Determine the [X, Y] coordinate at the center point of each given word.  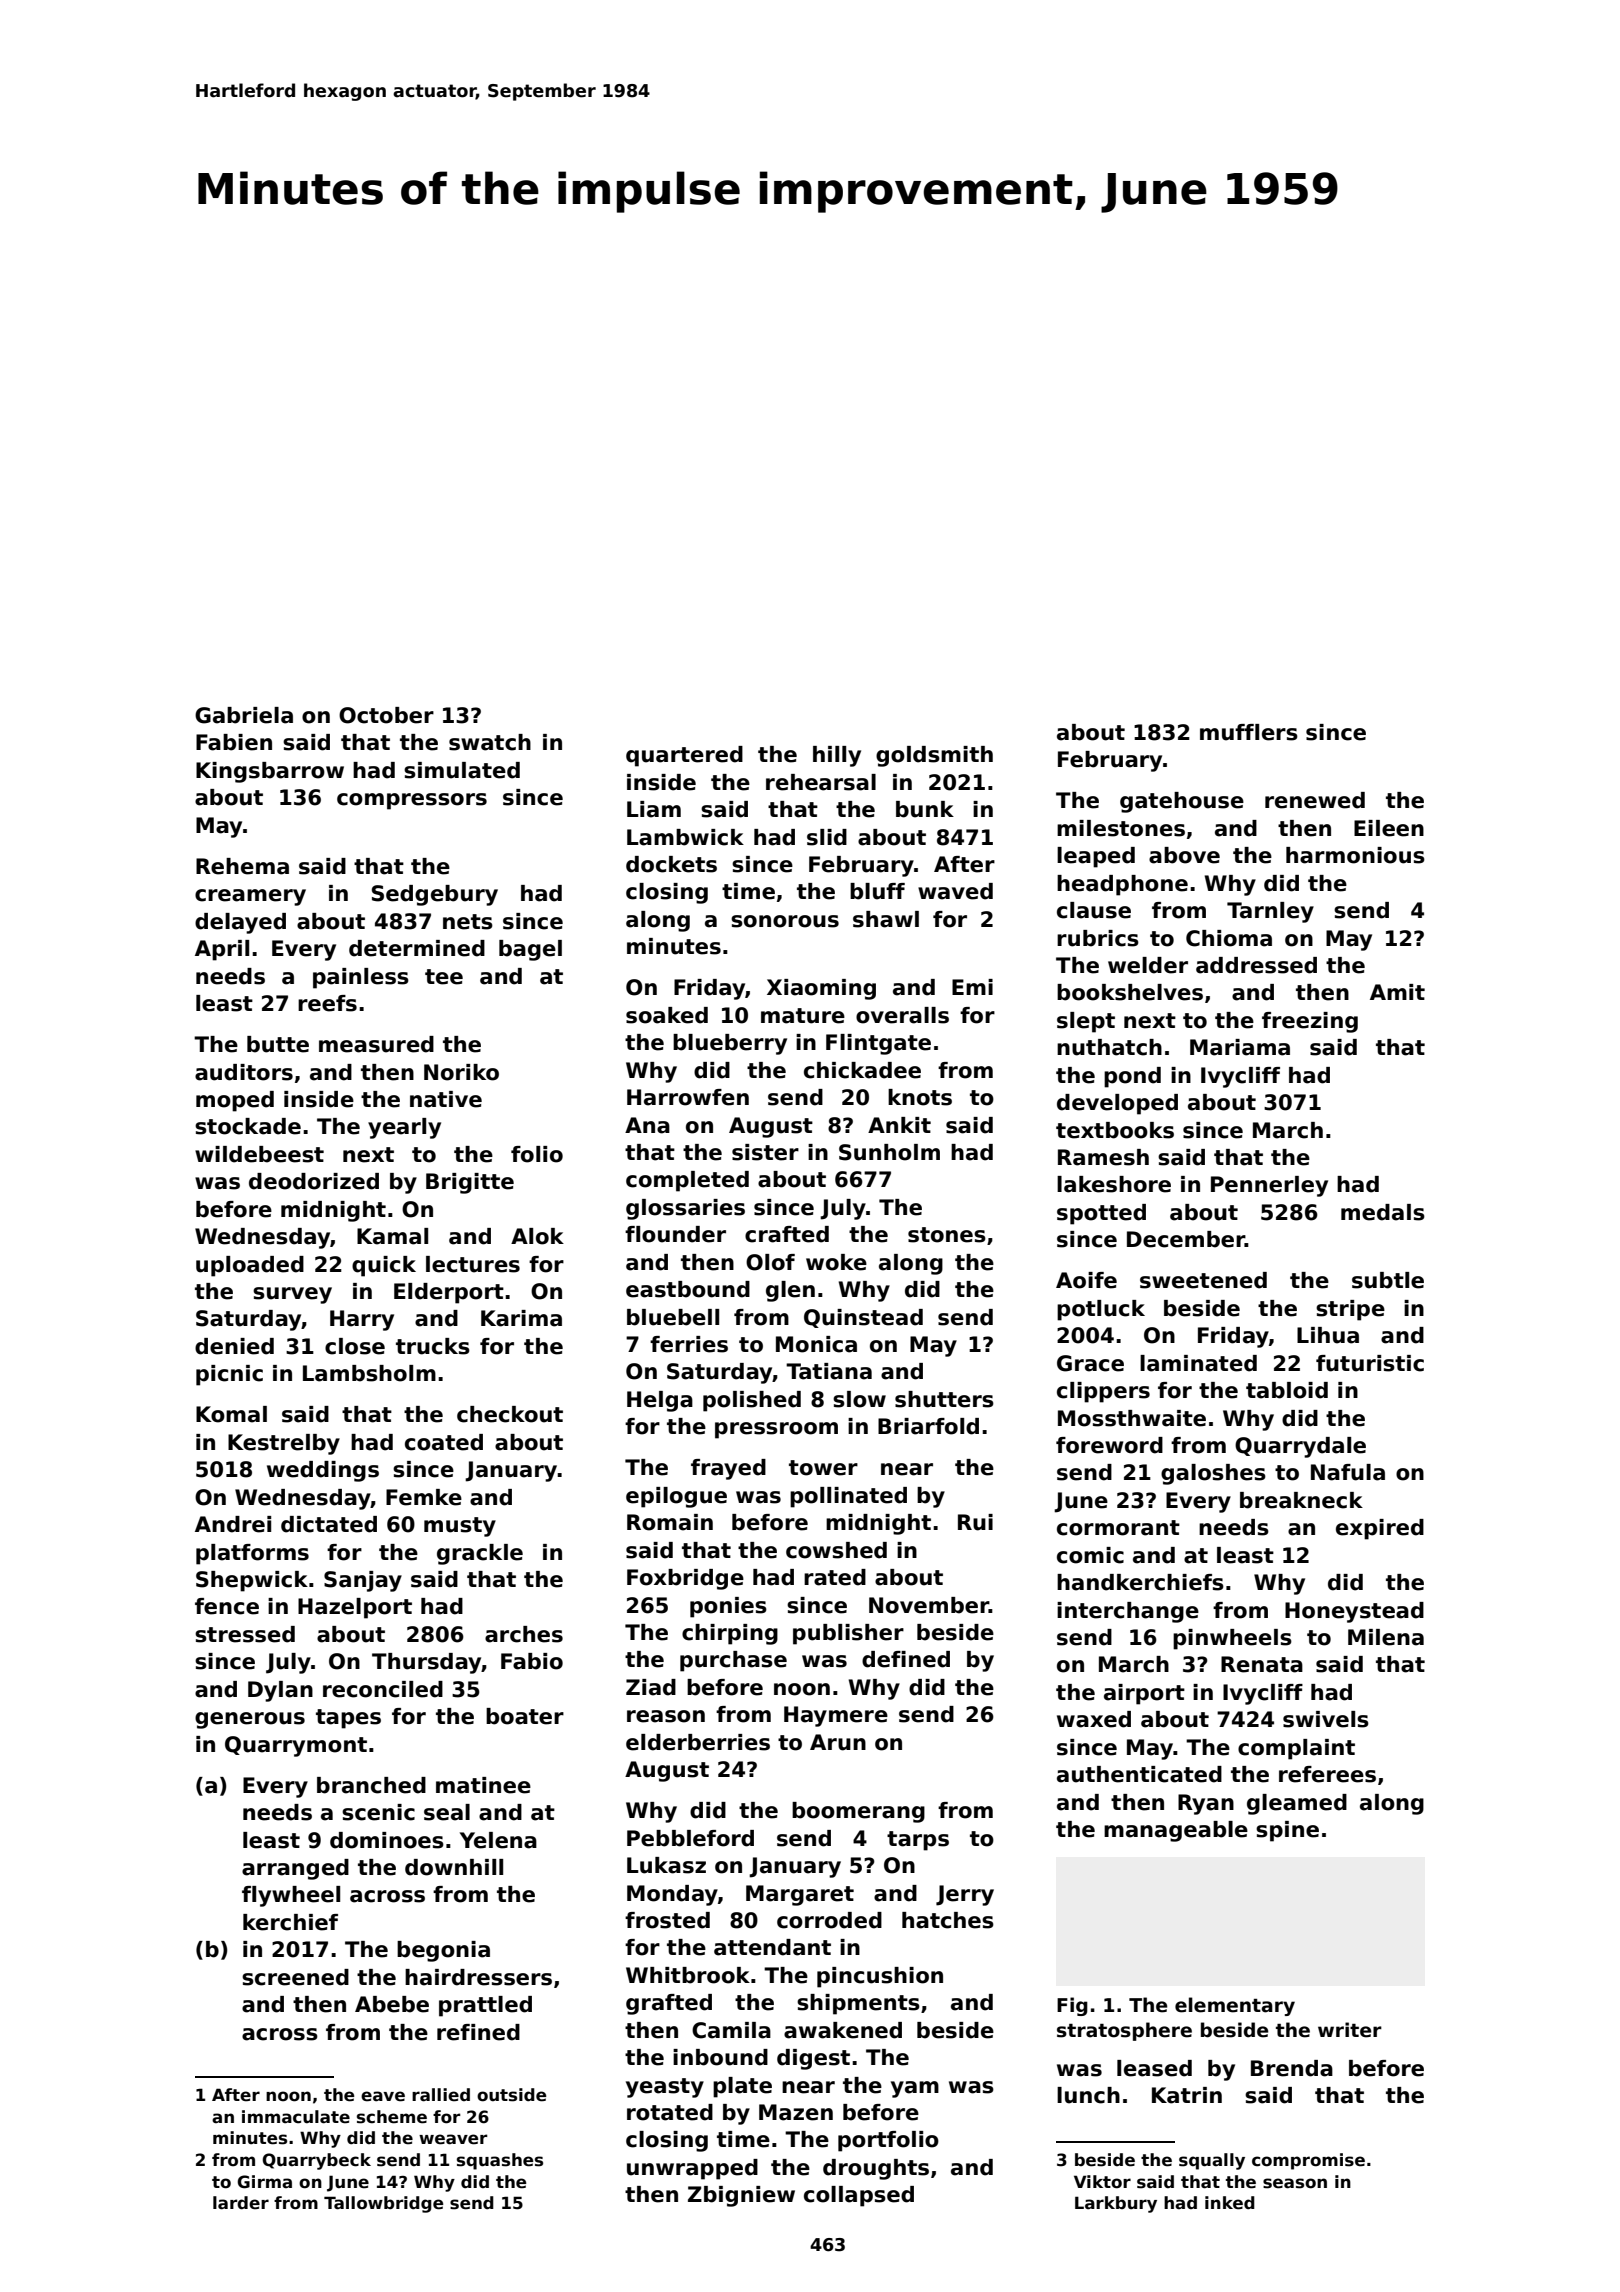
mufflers [1249, 732]
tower [823, 1468]
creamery [250, 897]
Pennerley [1269, 1186]
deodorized [314, 1181]
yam [915, 2089]
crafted [787, 1234]
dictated [329, 1524]
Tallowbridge [383, 2204]
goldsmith [934, 756]
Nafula [1348, 1472]
